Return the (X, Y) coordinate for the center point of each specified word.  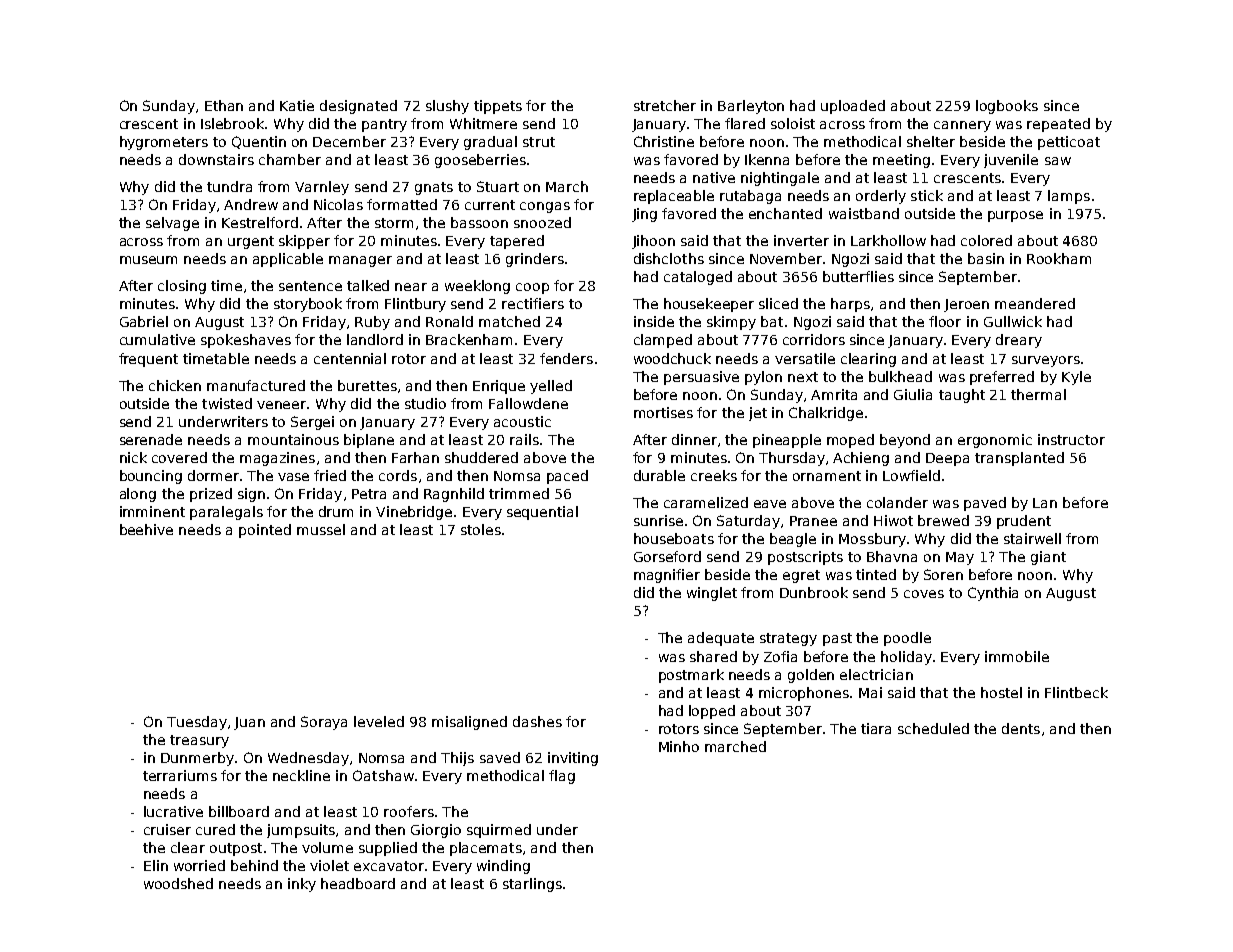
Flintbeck (1076, 692)
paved (985, 504)
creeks (714, 475)
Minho (679, 746)
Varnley (322, 188)
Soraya (324, 723)
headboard (358, 883)
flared (745, 123)
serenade (151, 439)
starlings (532, 885)
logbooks (1007, 107)
